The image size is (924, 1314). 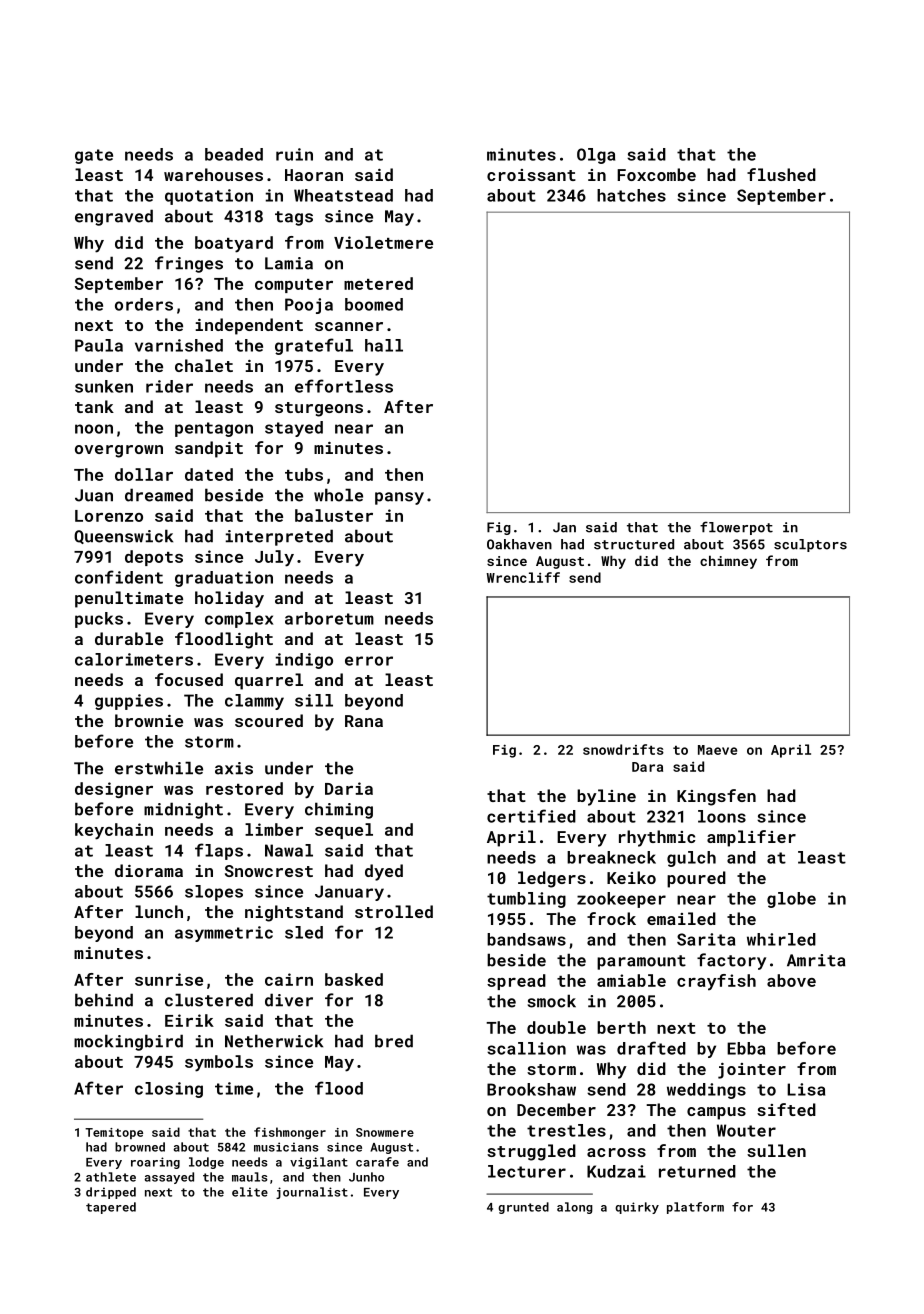 I want to click on sandpit, so click(x=209, y=449).
